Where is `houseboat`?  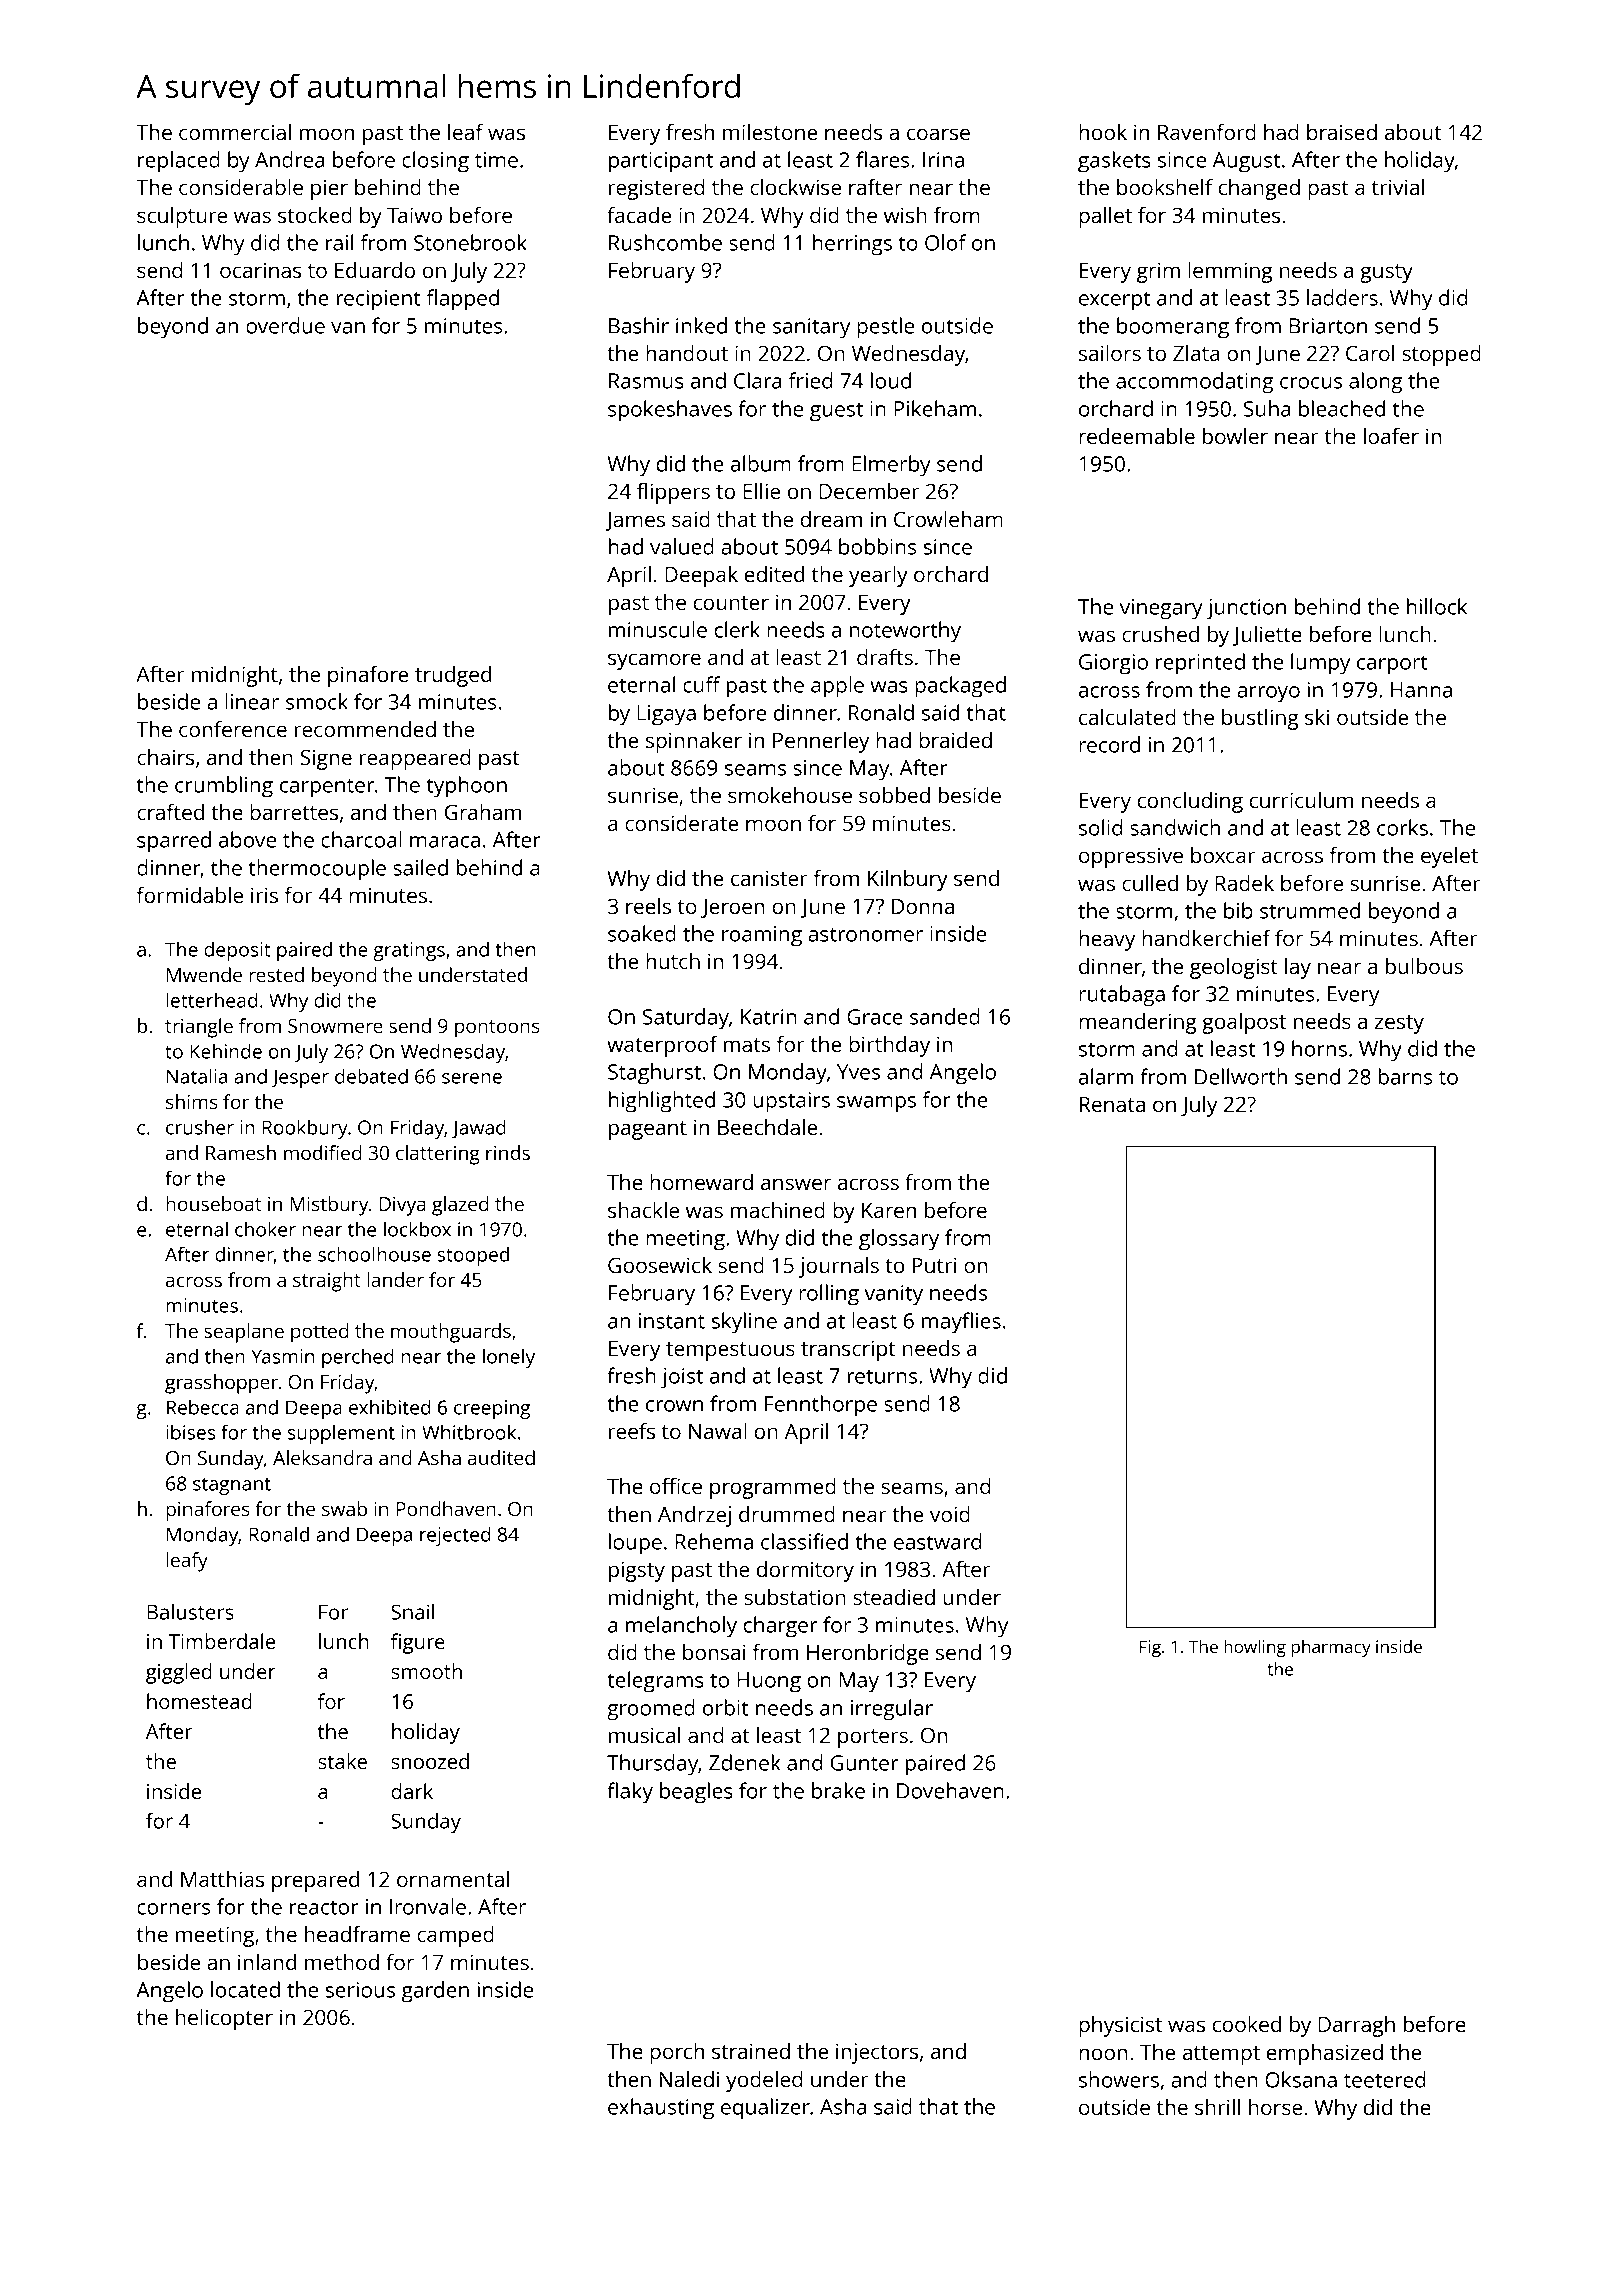
houseboat is located at coordinates (214, 1203).
